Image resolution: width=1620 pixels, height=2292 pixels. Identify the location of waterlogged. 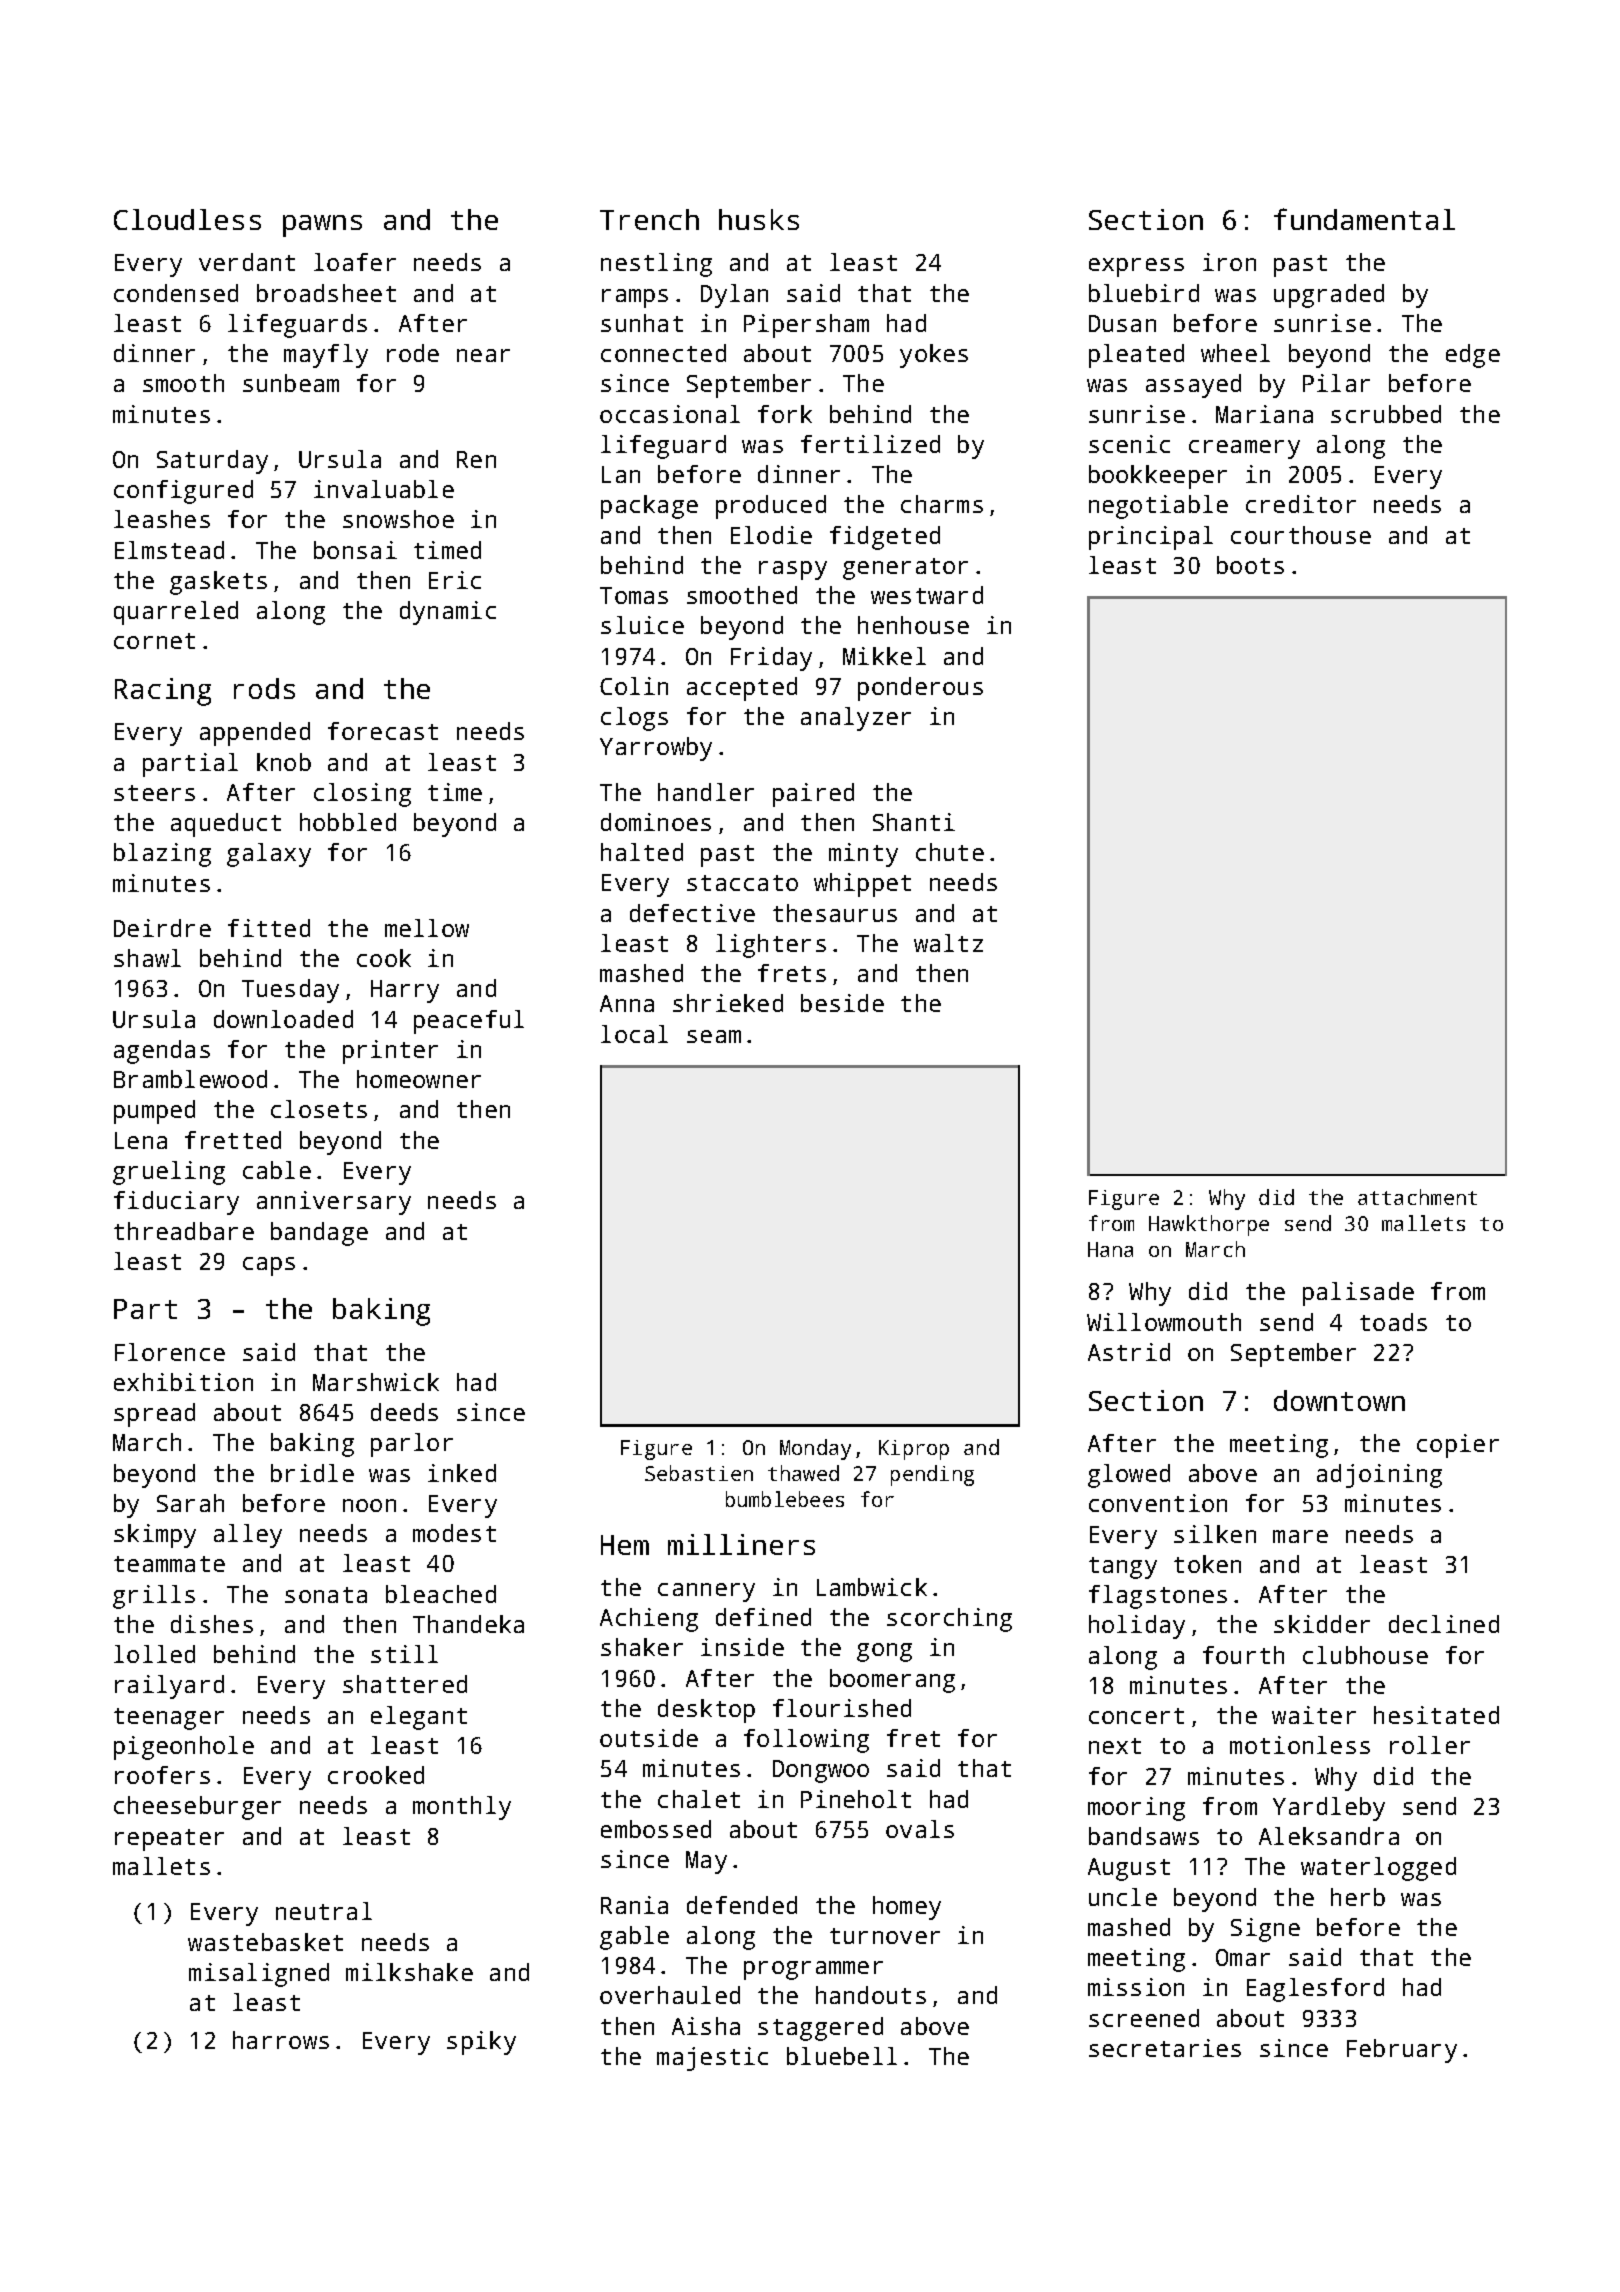
(1378, 1869).
